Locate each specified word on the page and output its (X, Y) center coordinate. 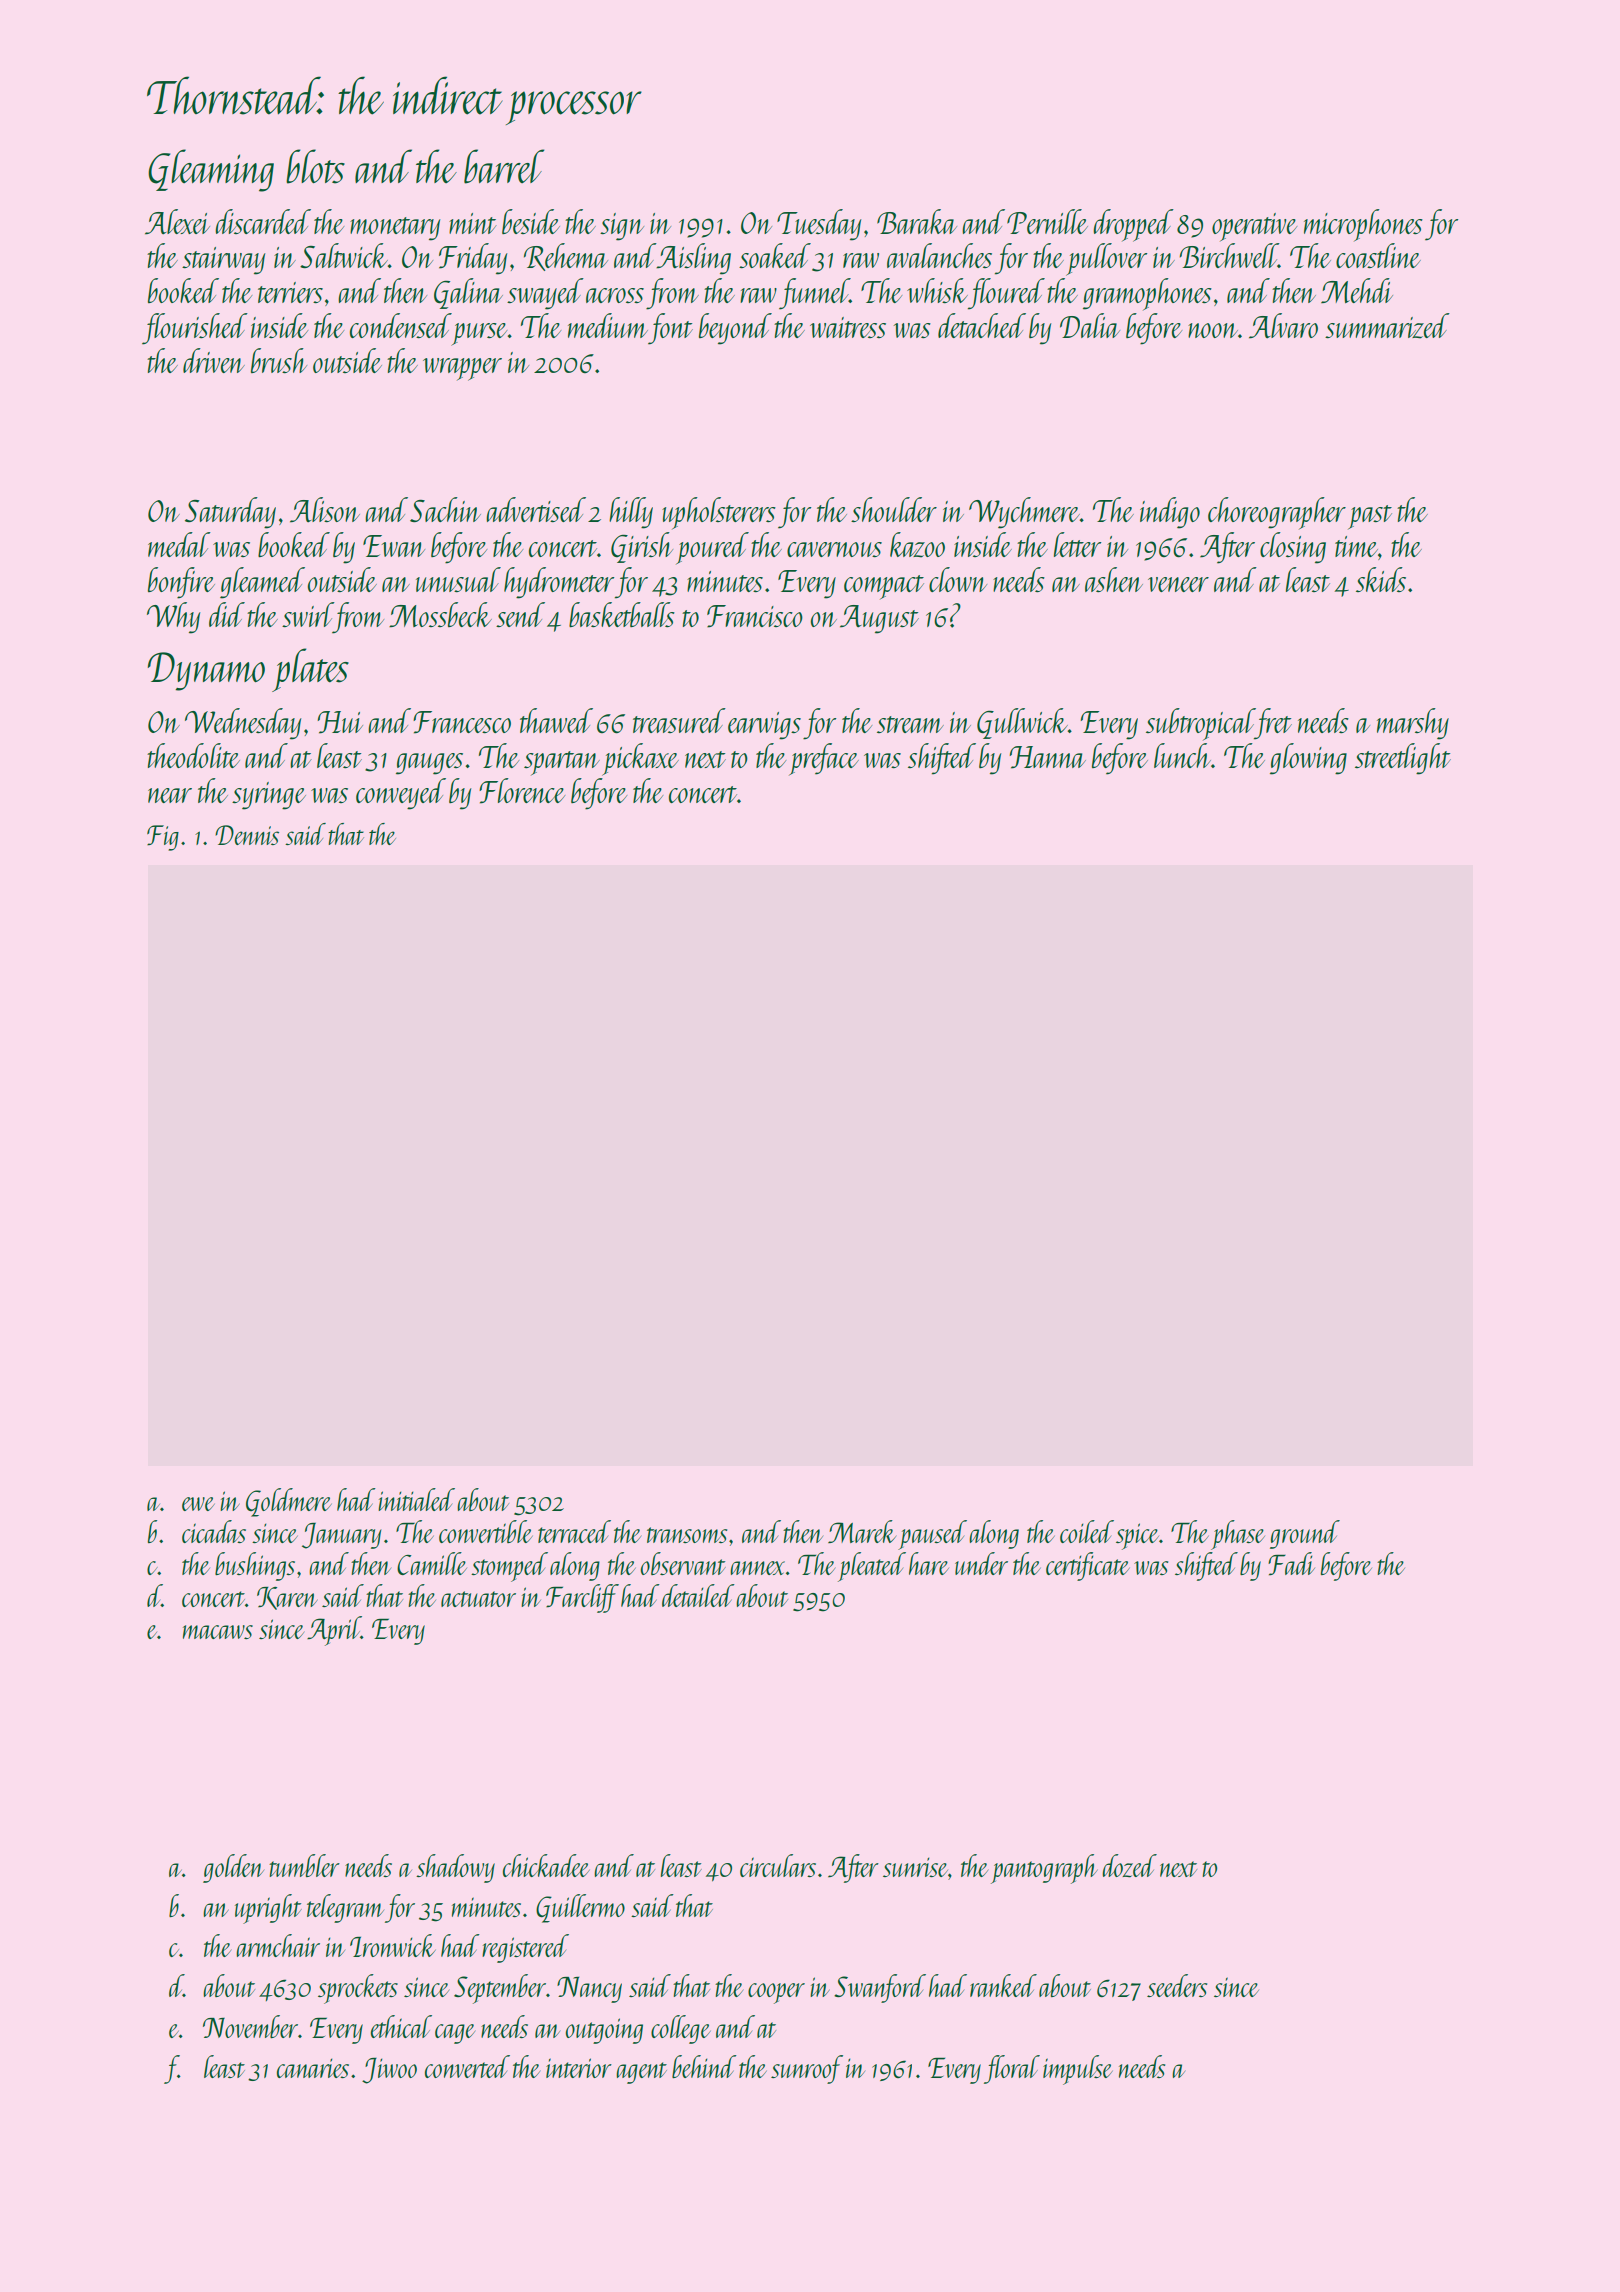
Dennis (247, 835)
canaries (313, 2068)
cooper (776, 1993)
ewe (198, 1504)
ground (1305, 1534)
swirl (307, 614)
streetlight (1403, 759)
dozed (1129, 1866)
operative (1254, 227)
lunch (1182, 755)
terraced (574, 1531)
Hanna (1048, 757)
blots (315, 166)
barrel (504, 166)
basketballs (622, 614)
